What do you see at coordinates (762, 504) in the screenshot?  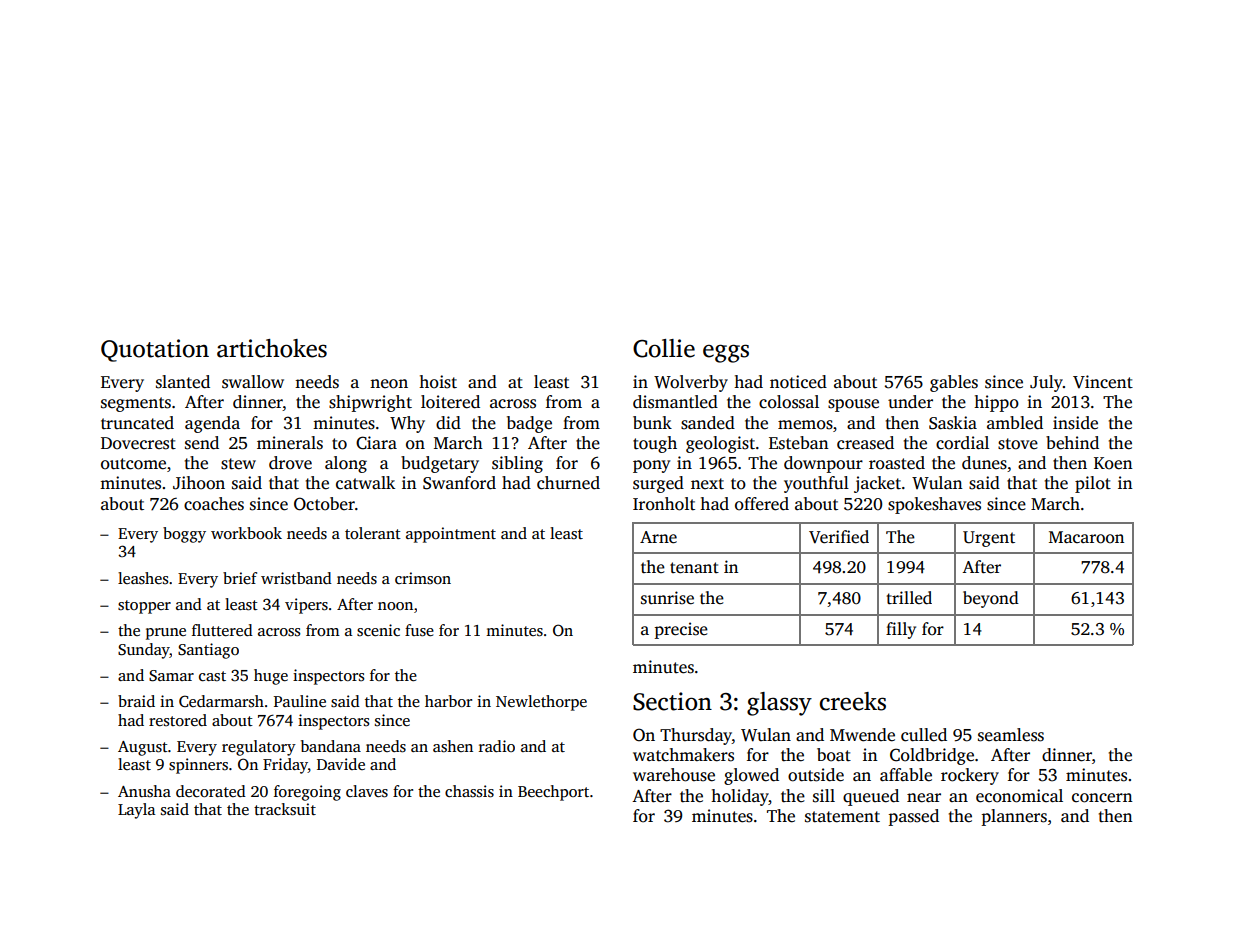 I see `offered` at bounding box center [762, 504].
